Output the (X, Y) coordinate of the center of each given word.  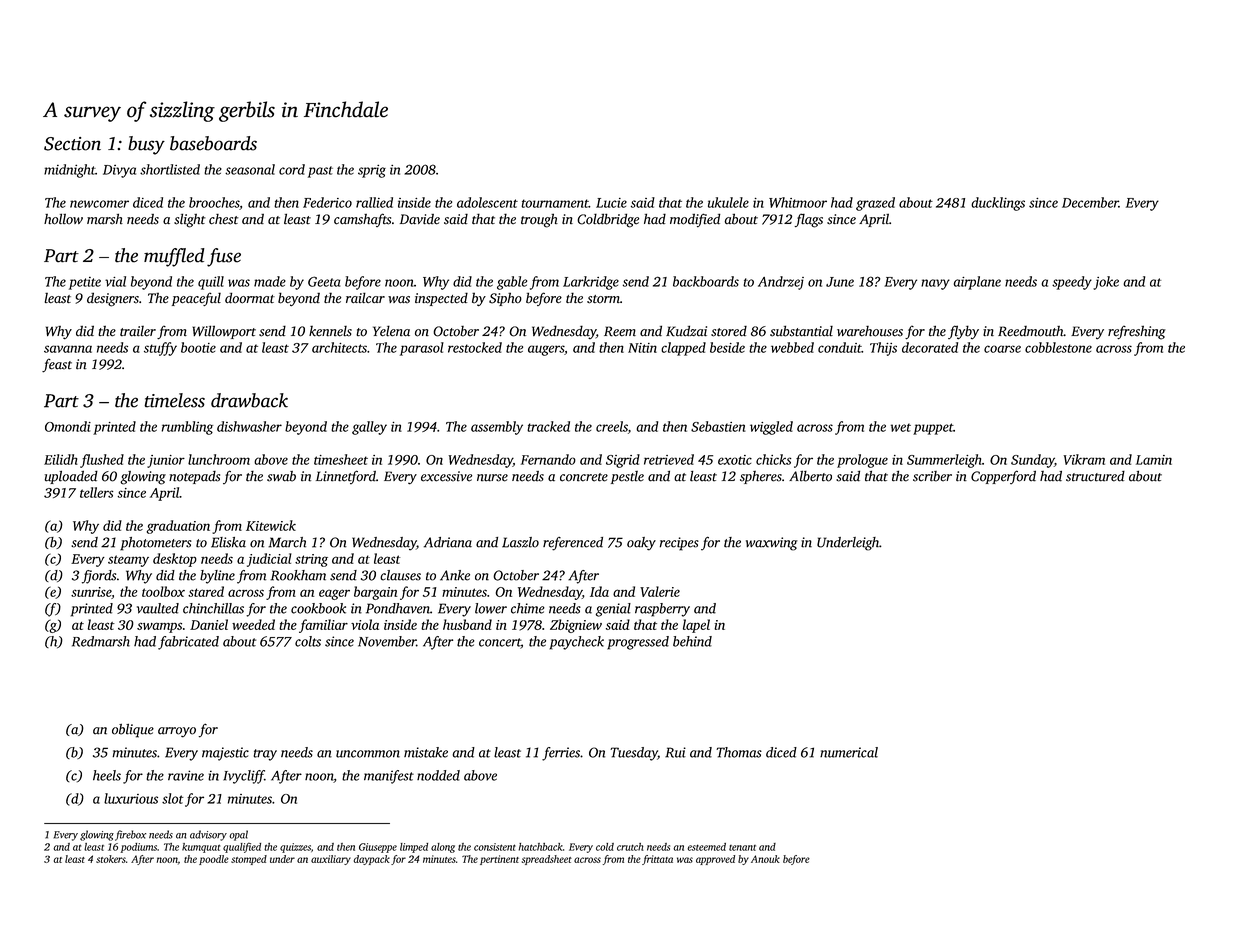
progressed (638, 643)
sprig (372, 171)
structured (1095, 476)
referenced (573, 544)
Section (72, 144)
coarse (1002, 349)
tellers (96, 492)
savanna (68, 349)
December (1090, 202)
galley (369, 428)
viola (365, 624)
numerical (849, 752)
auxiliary (331, 860)
